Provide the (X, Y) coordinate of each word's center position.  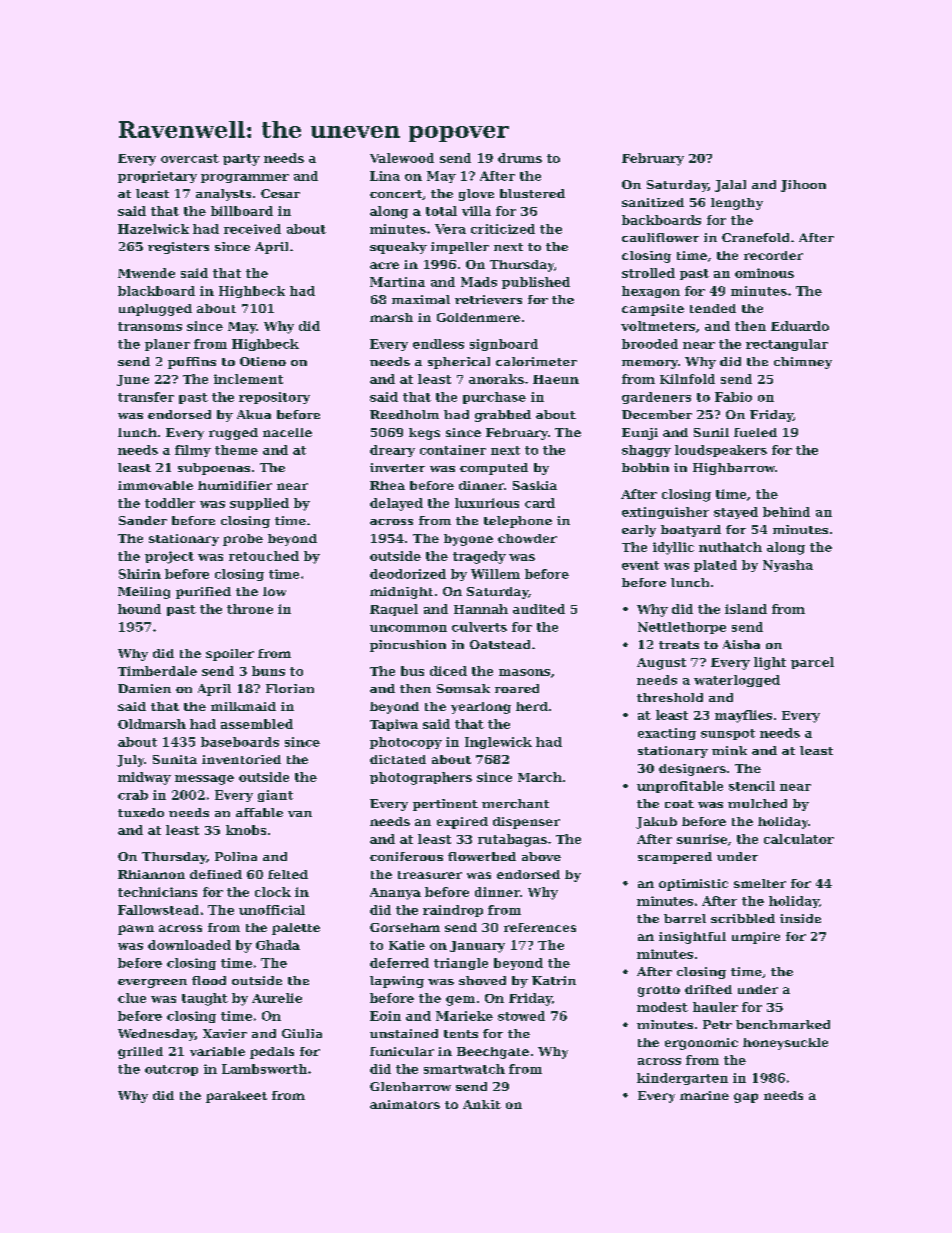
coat (679, 804)
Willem (495, 574)
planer (167, 345)
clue (132, 998)
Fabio (733, 397)
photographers (421, 778)
